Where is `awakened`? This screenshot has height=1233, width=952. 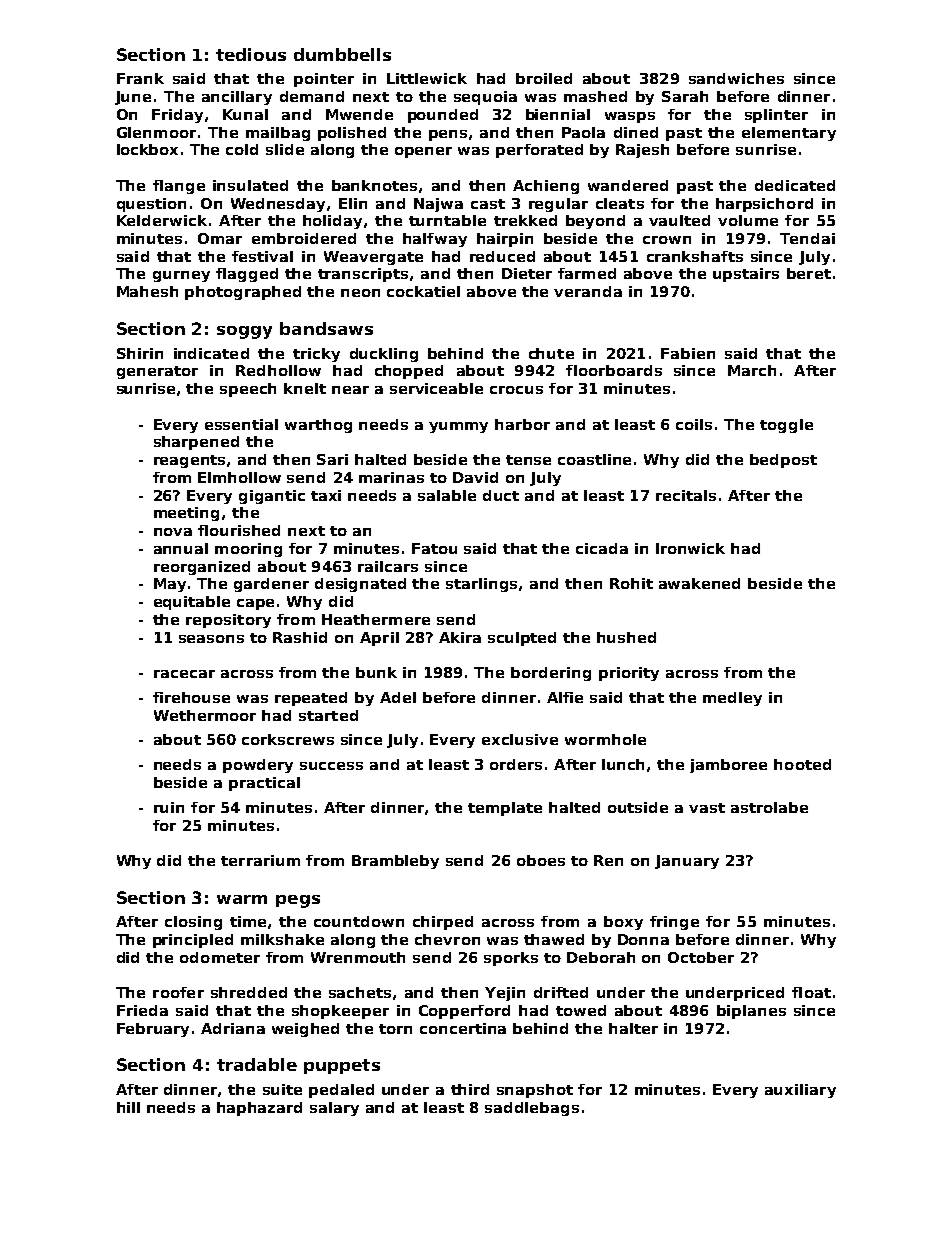 awakened is located at coordinates (699, 583).
